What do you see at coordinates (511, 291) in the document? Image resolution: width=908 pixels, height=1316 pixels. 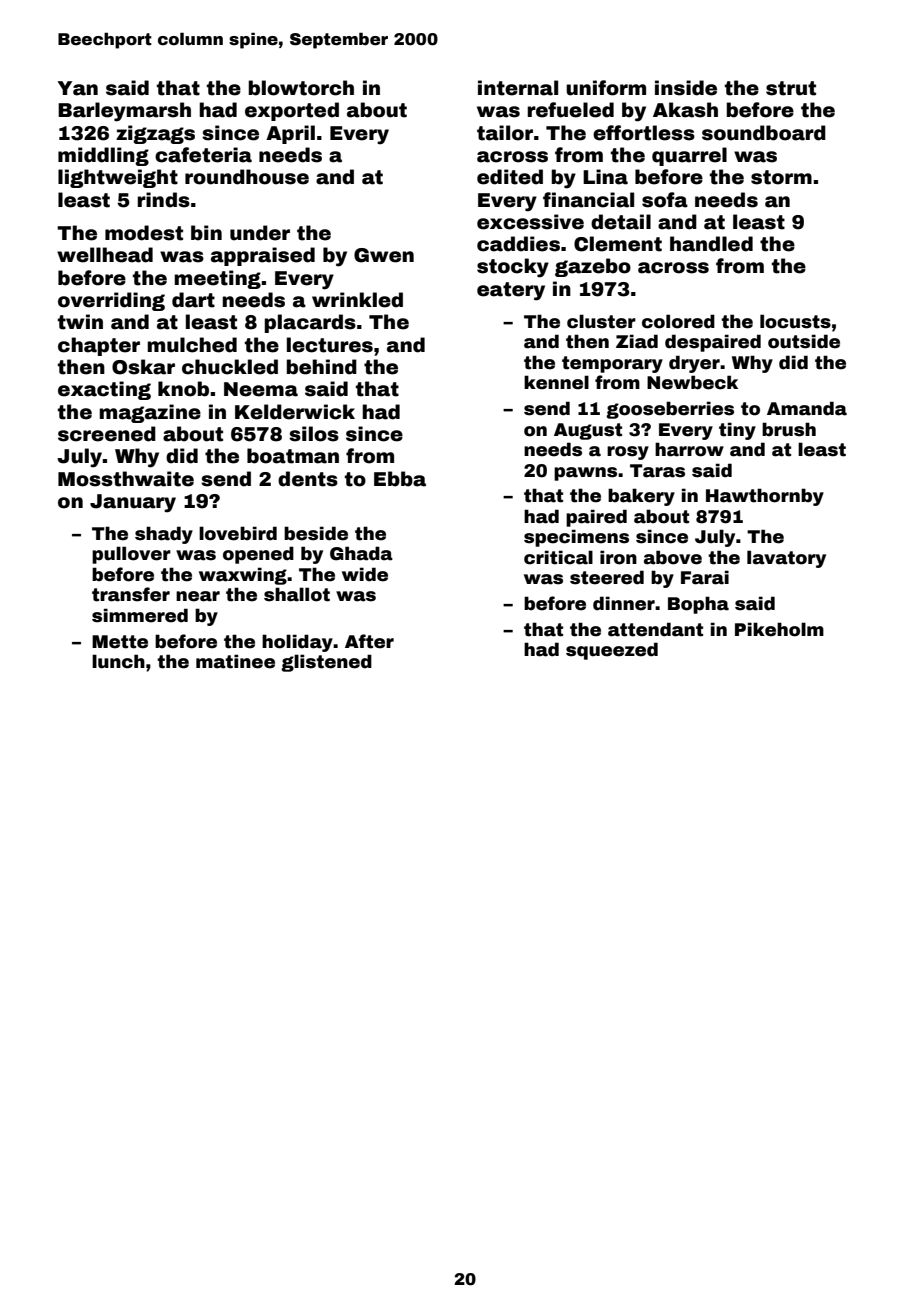 I see `eatery` at bounding box center [511, 291].
